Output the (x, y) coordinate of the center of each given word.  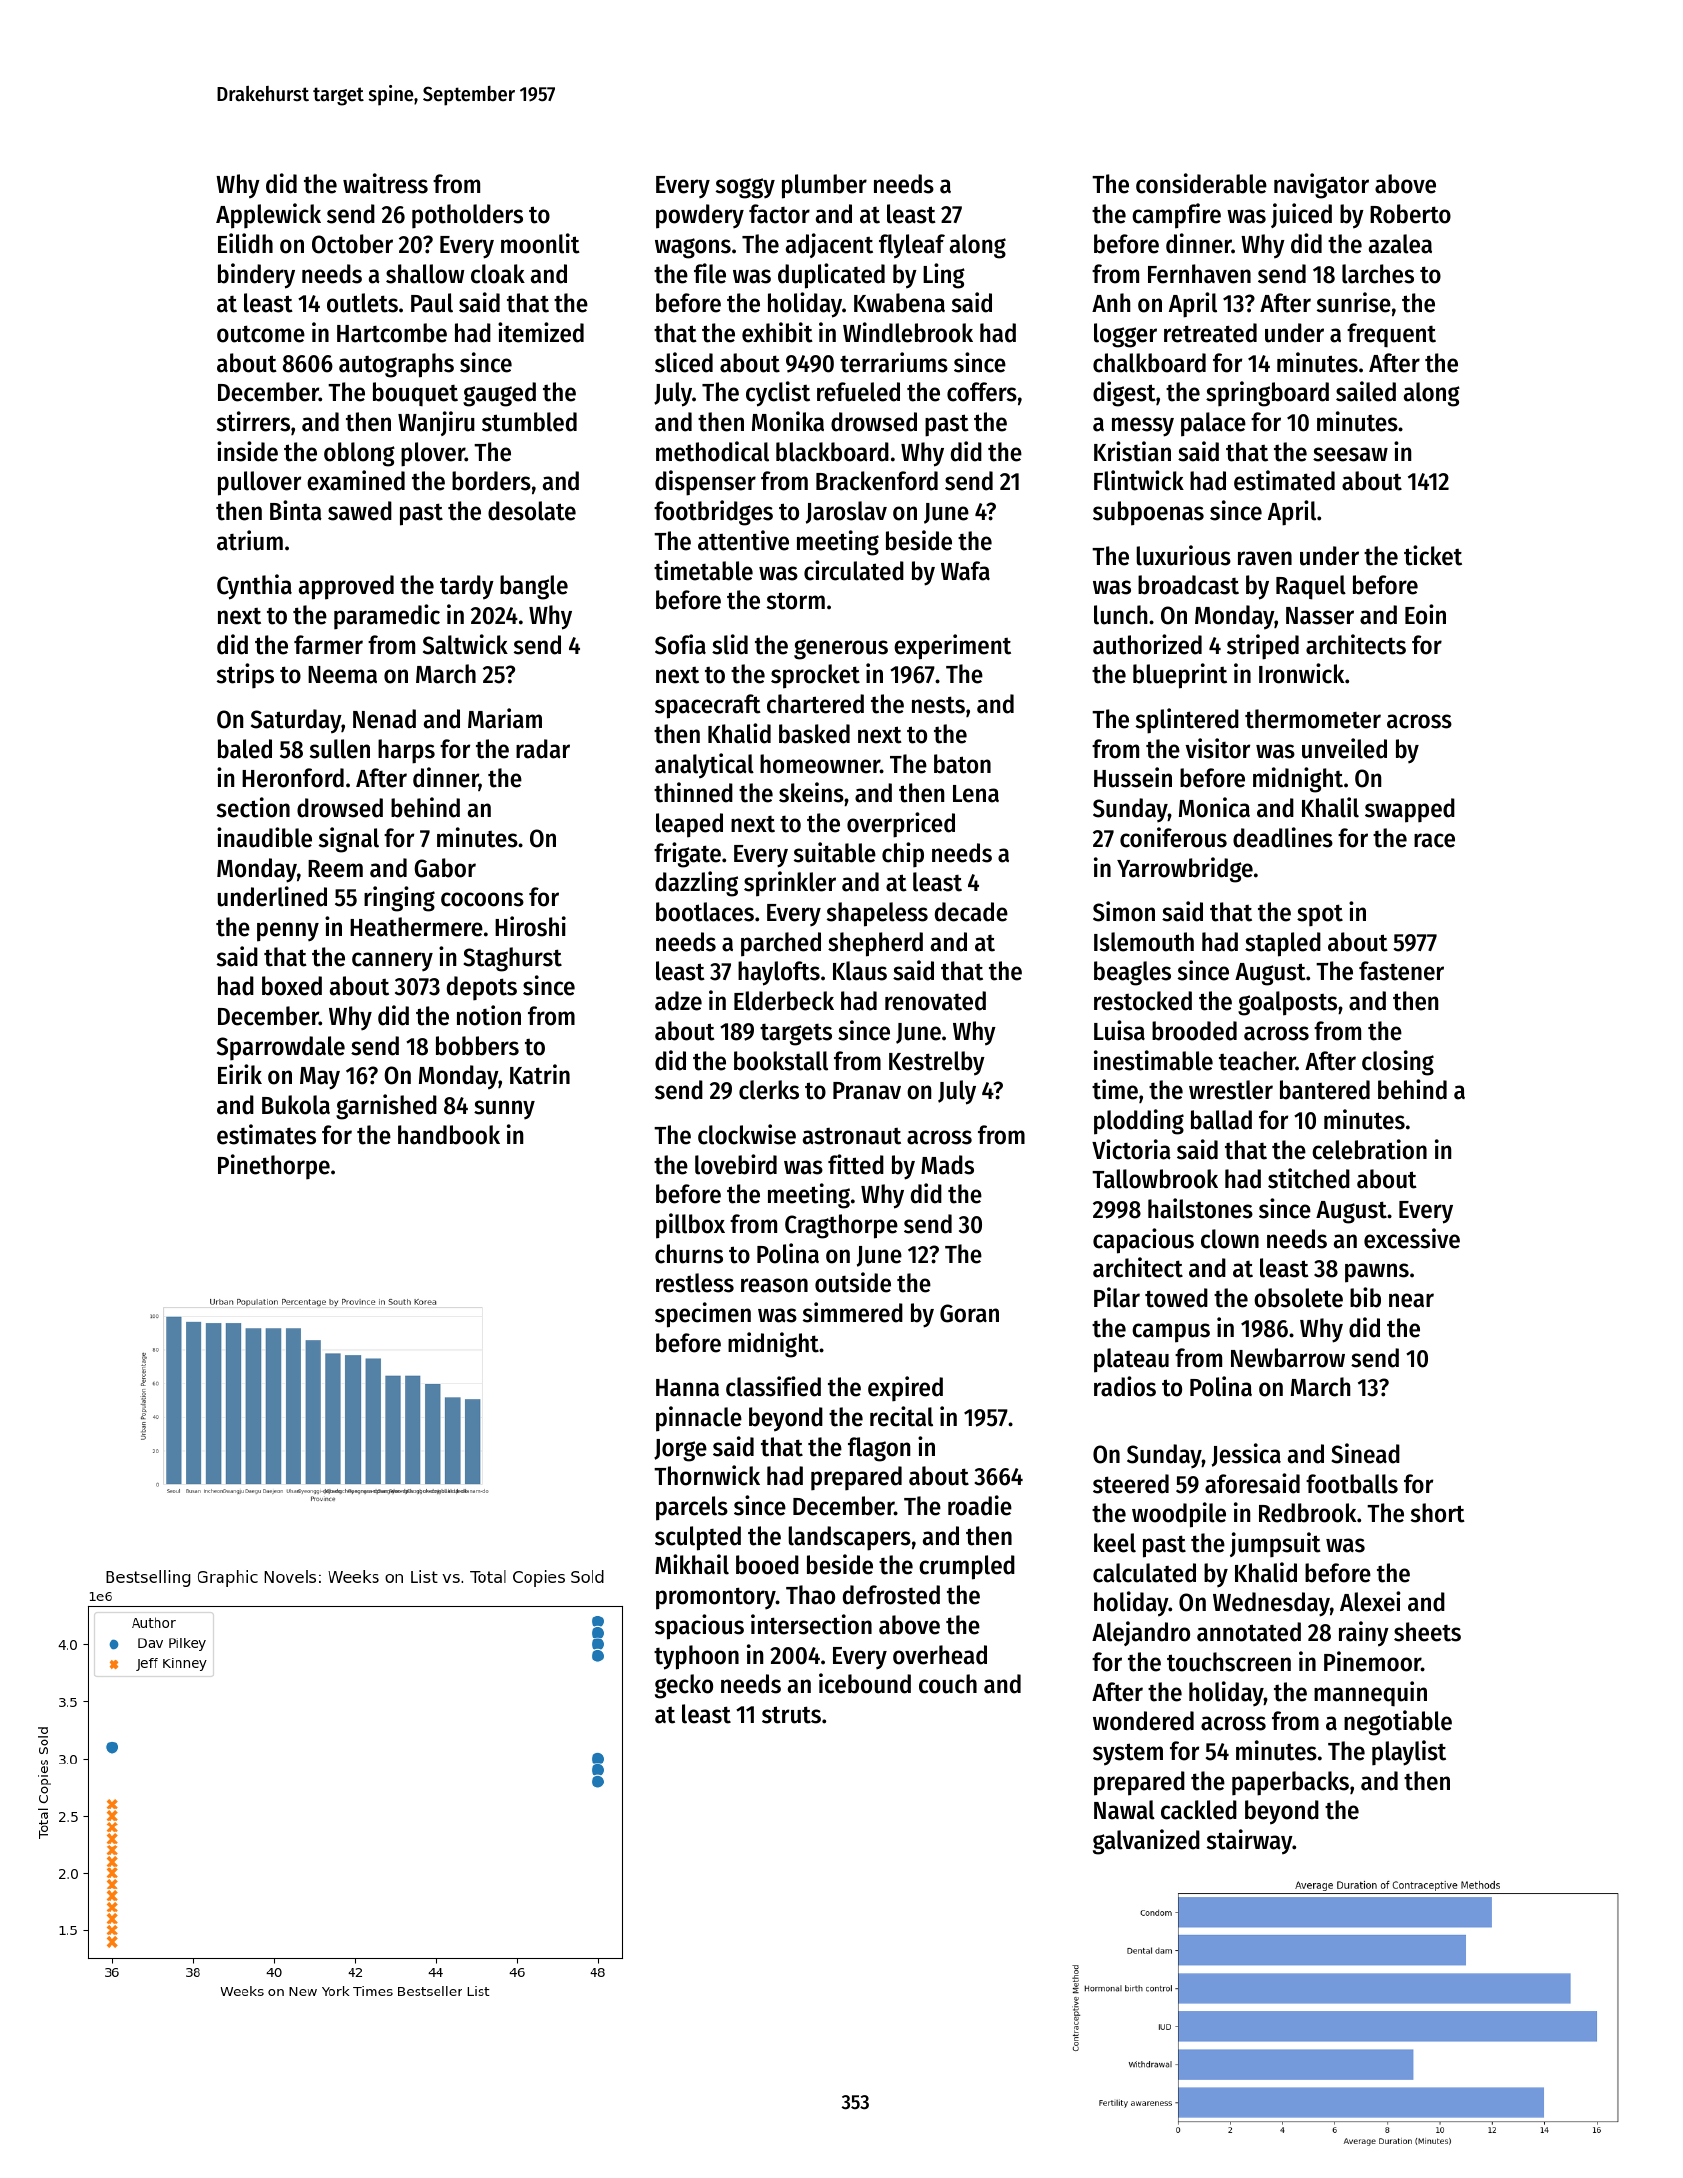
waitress (385, 183)
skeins (811, 792)
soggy (745, 188)
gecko (684, 1686)
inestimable (1153, 1060)
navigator (1321, 186)
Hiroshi (530, 926)
